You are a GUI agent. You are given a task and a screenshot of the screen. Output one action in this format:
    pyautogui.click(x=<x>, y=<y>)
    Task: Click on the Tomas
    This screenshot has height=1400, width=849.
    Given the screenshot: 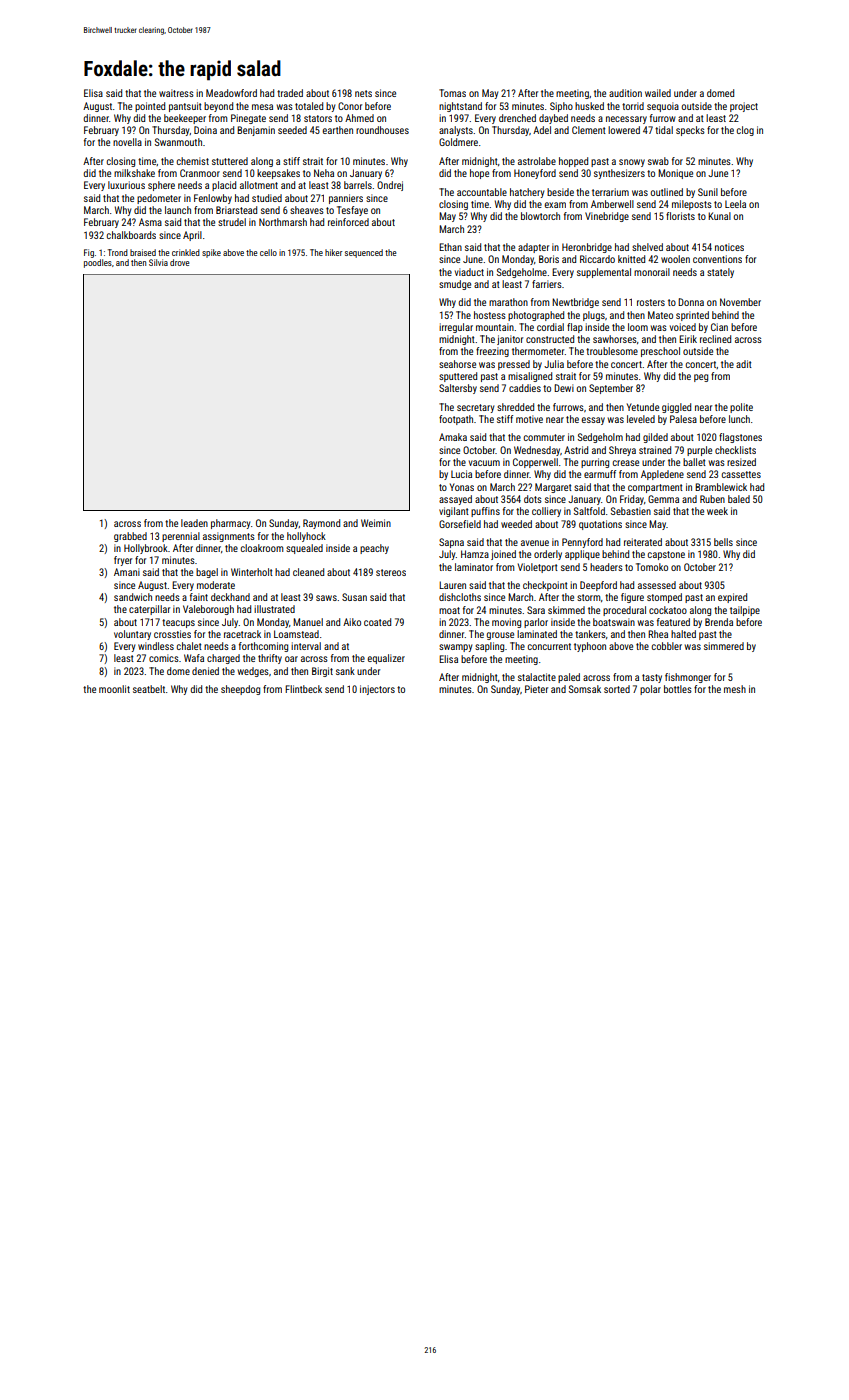 What is the action you would take?
    pyautogui.click(x=452, y=93)
